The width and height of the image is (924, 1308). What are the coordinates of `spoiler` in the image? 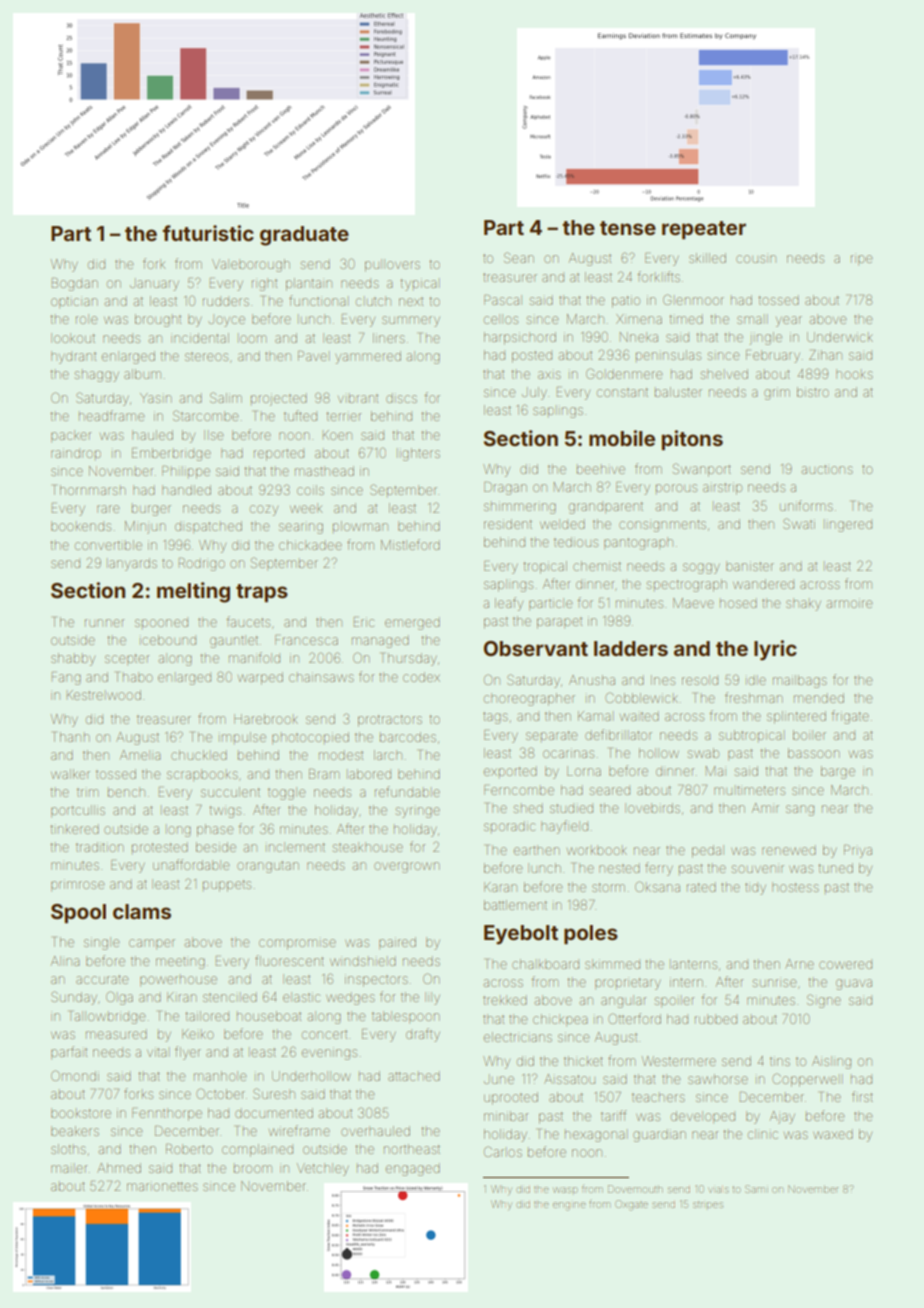 It's located at (674, 1002).
